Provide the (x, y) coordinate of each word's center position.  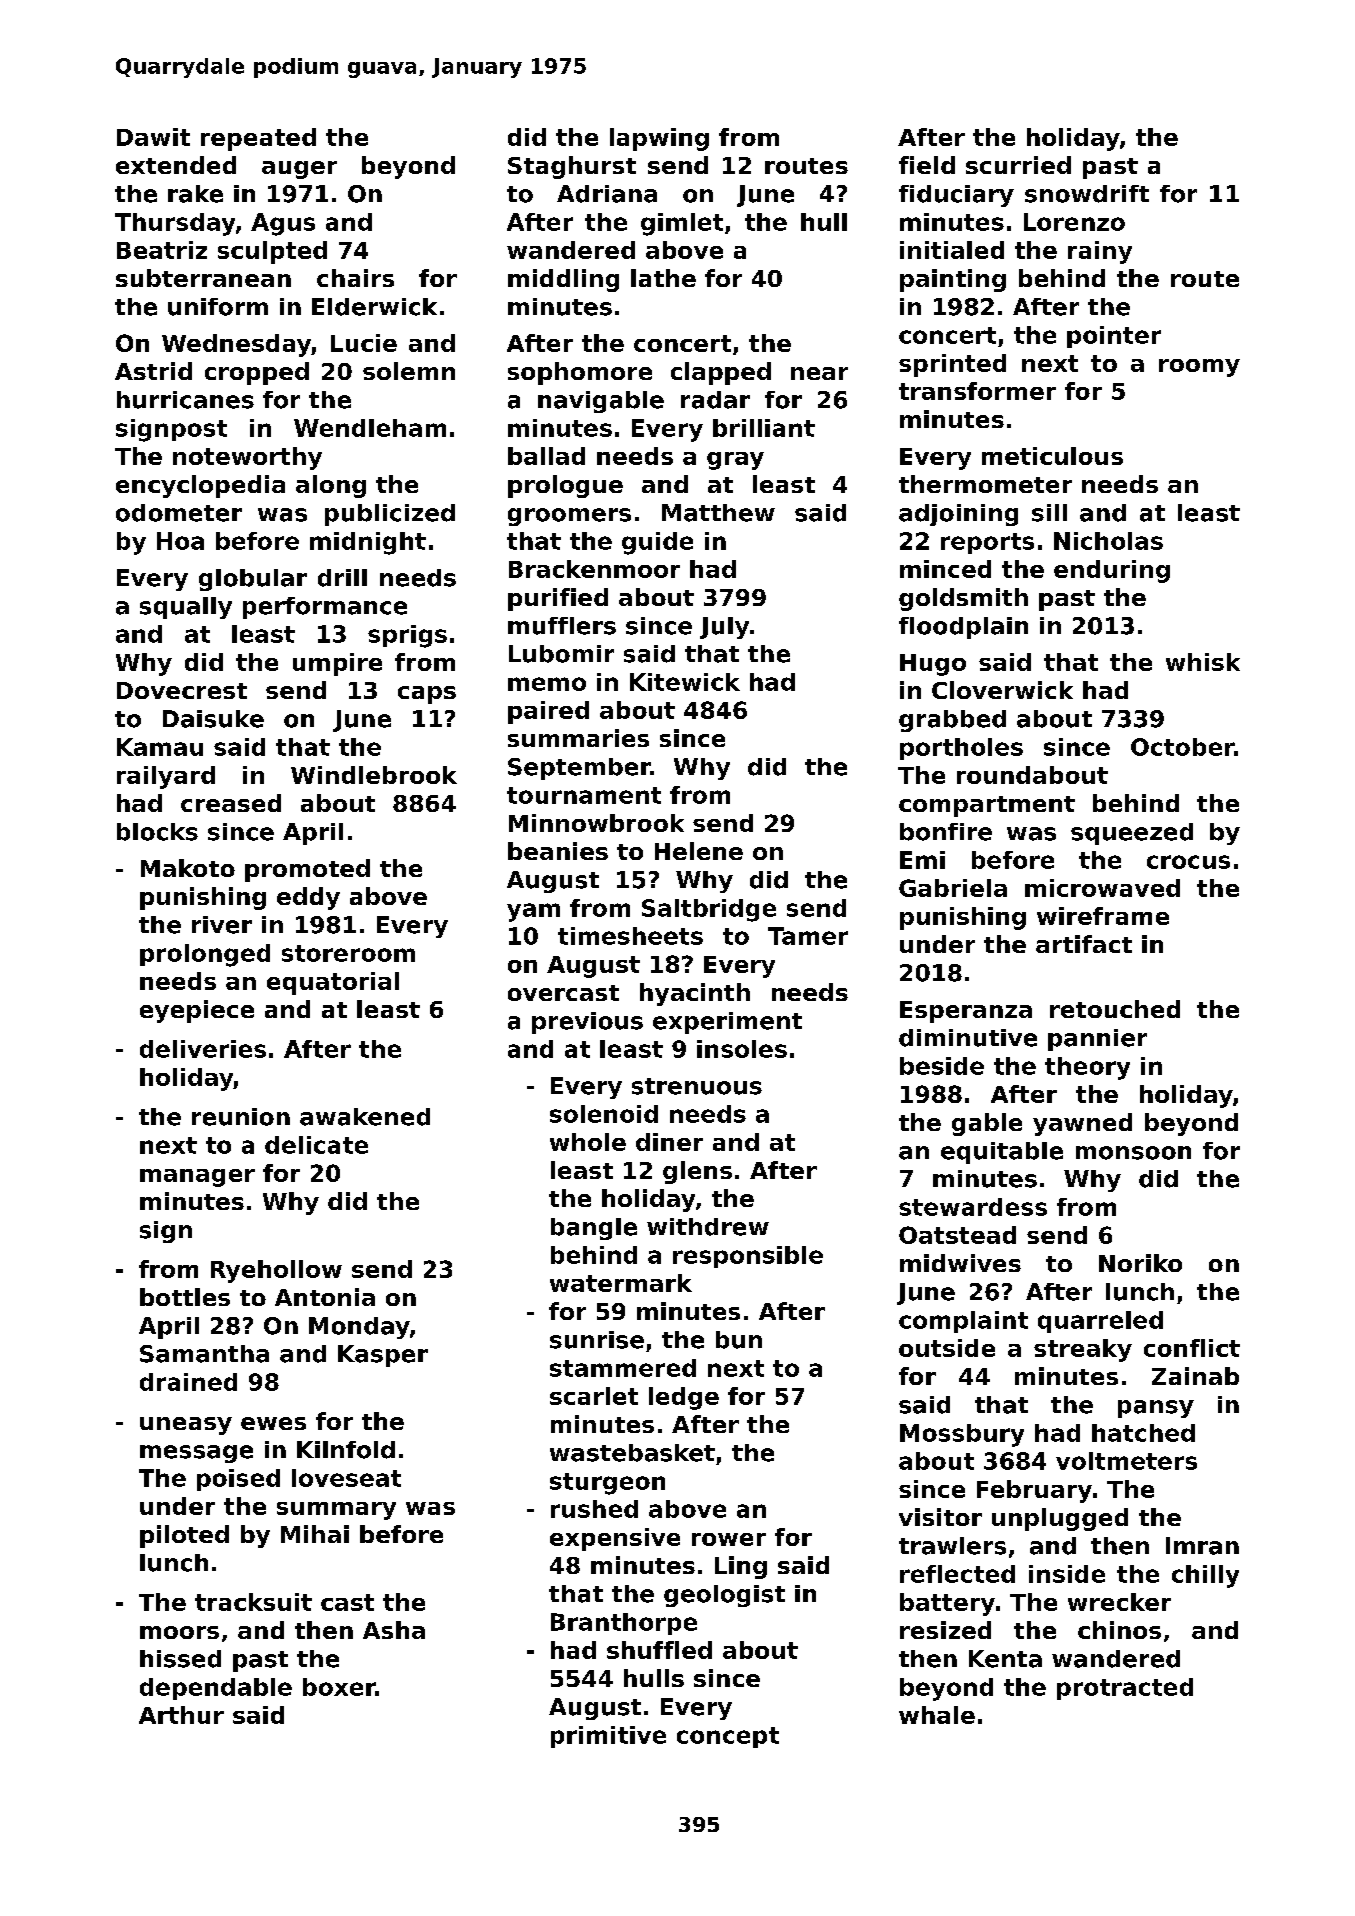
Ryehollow (276, 1271)
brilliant (764, 428)
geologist (724, 1596)
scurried (1018, 165)
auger (299, 170)
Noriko (1140, 1263)
